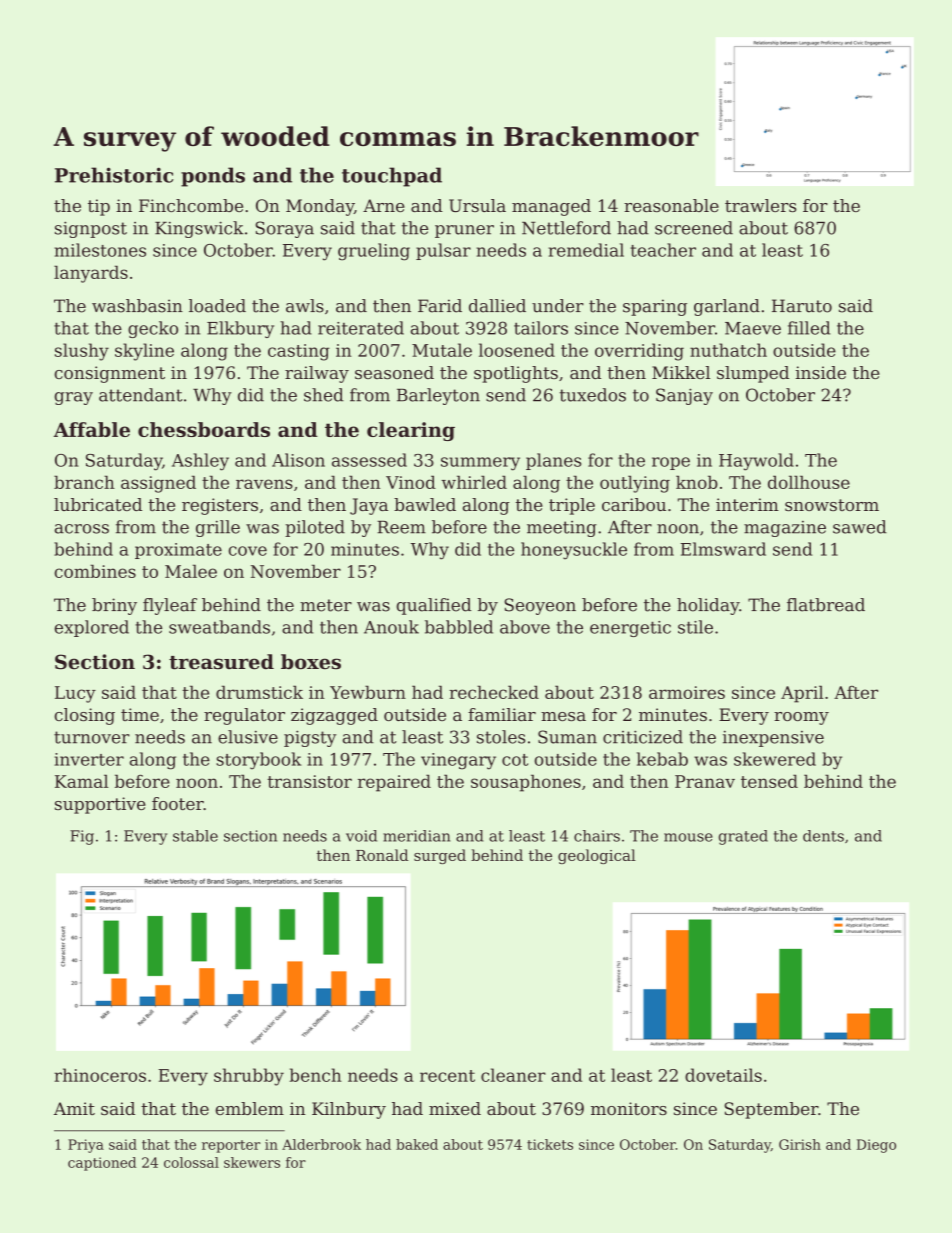 The height and width of the screenshot is (1233, 952). Describe the element at coordinates (102, 1164) in the screenshot. I see `captioned` at that location.
